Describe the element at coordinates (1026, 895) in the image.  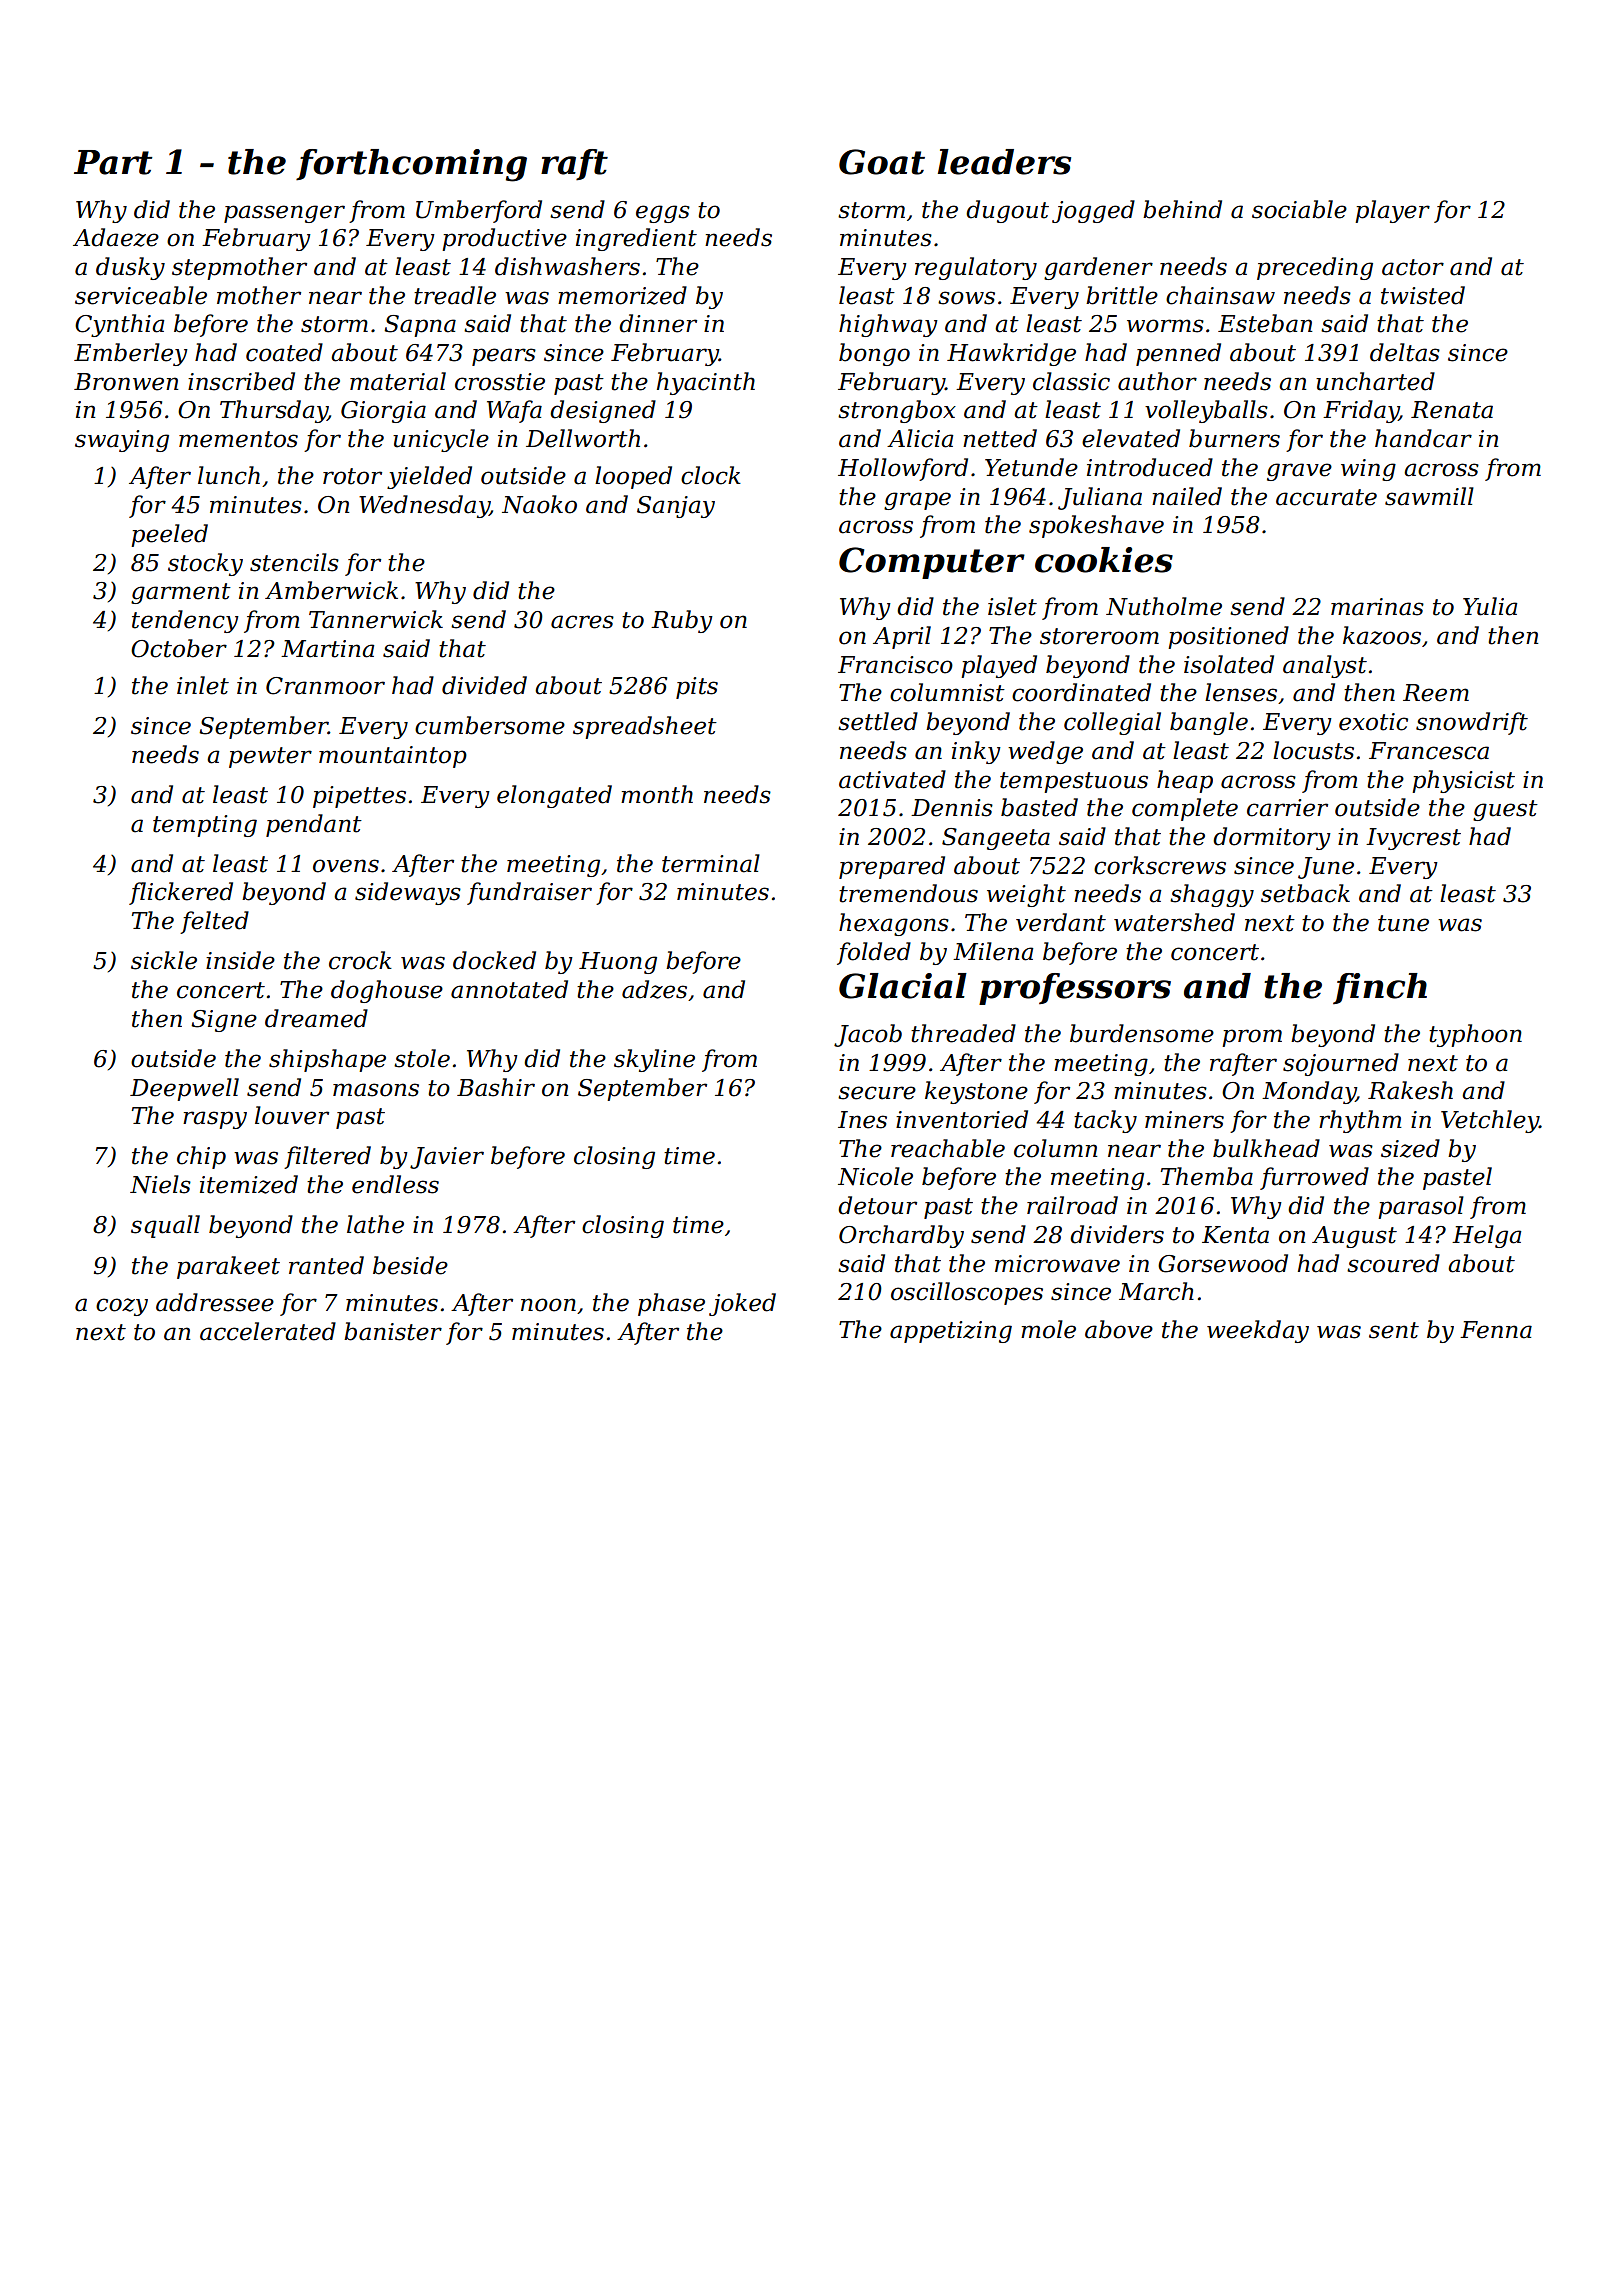
I see `weight` at that location.
